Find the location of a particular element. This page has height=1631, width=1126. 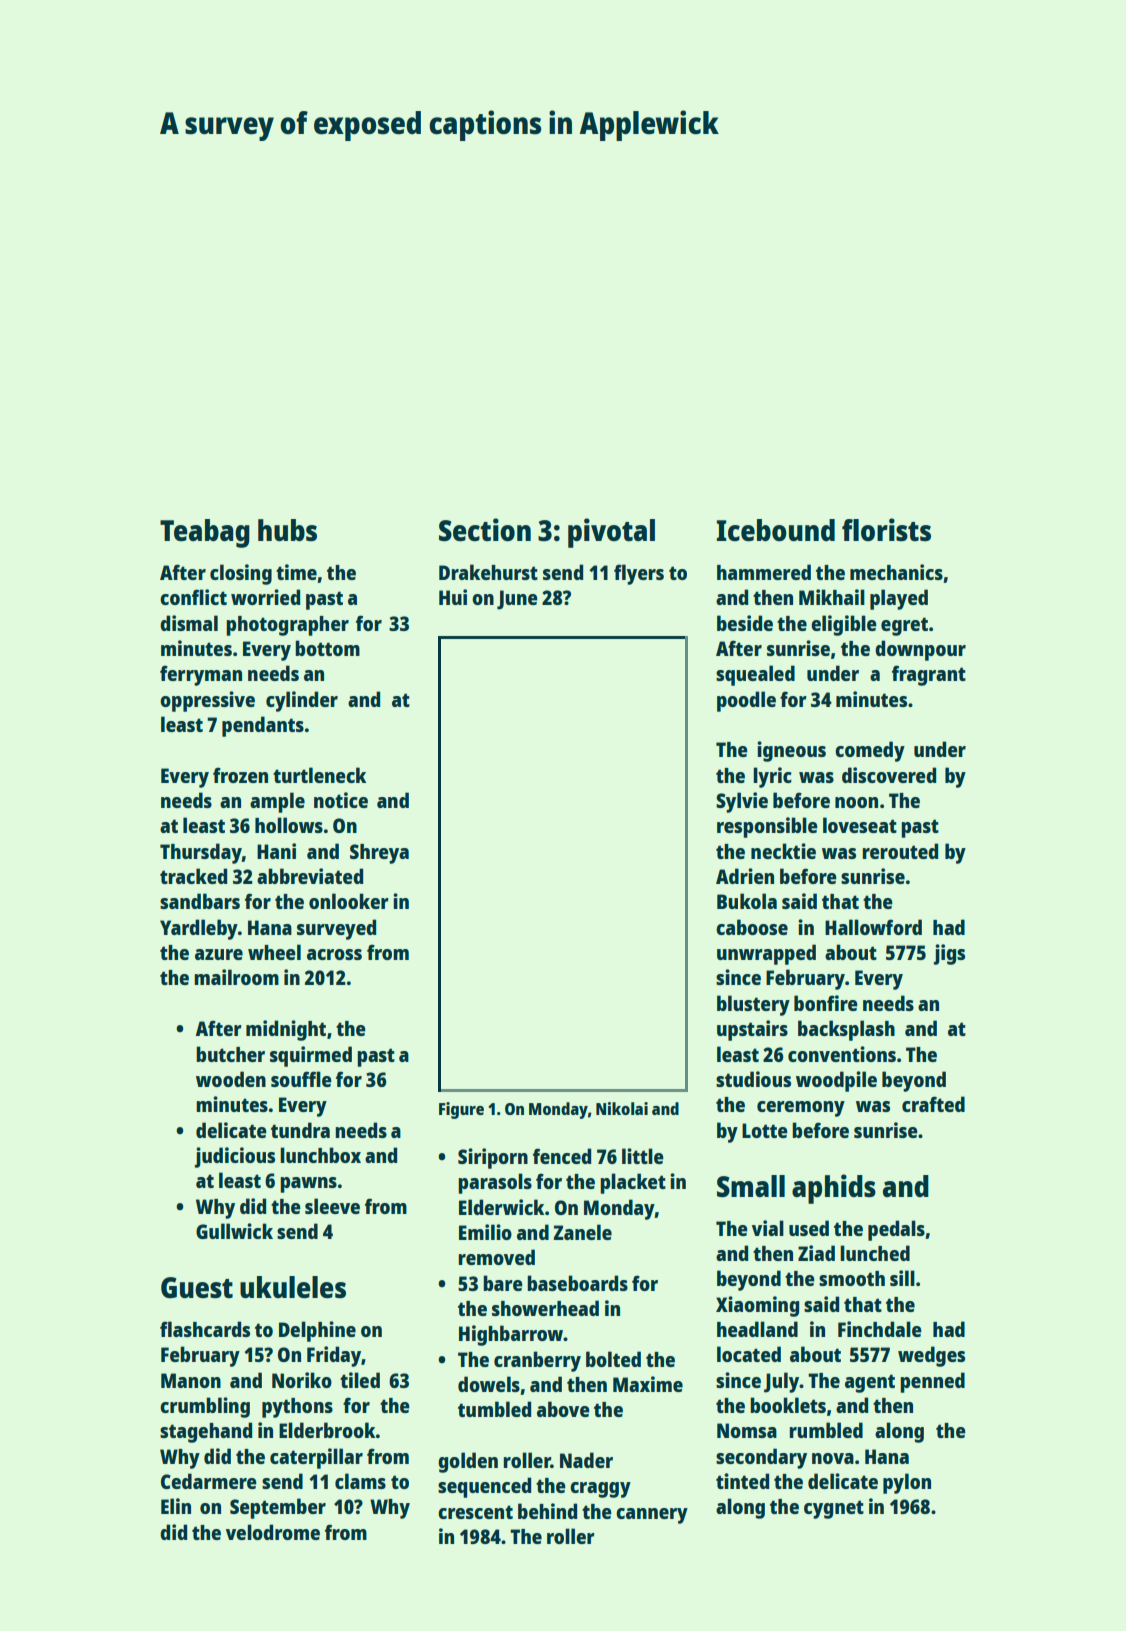

cygnet is located at coordinates (834, 1509).
